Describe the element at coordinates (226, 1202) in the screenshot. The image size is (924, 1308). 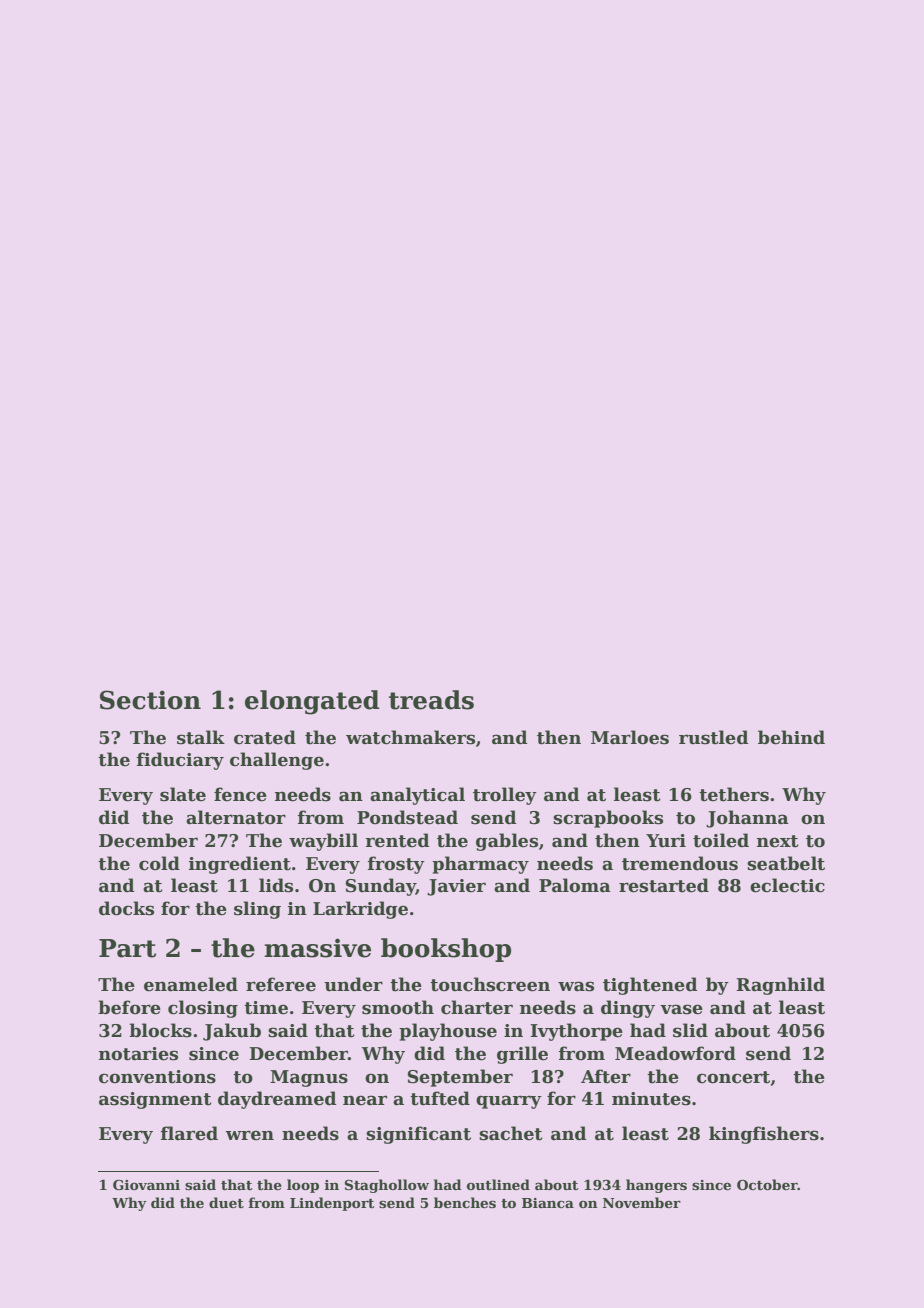
I see `duet` at that location.
